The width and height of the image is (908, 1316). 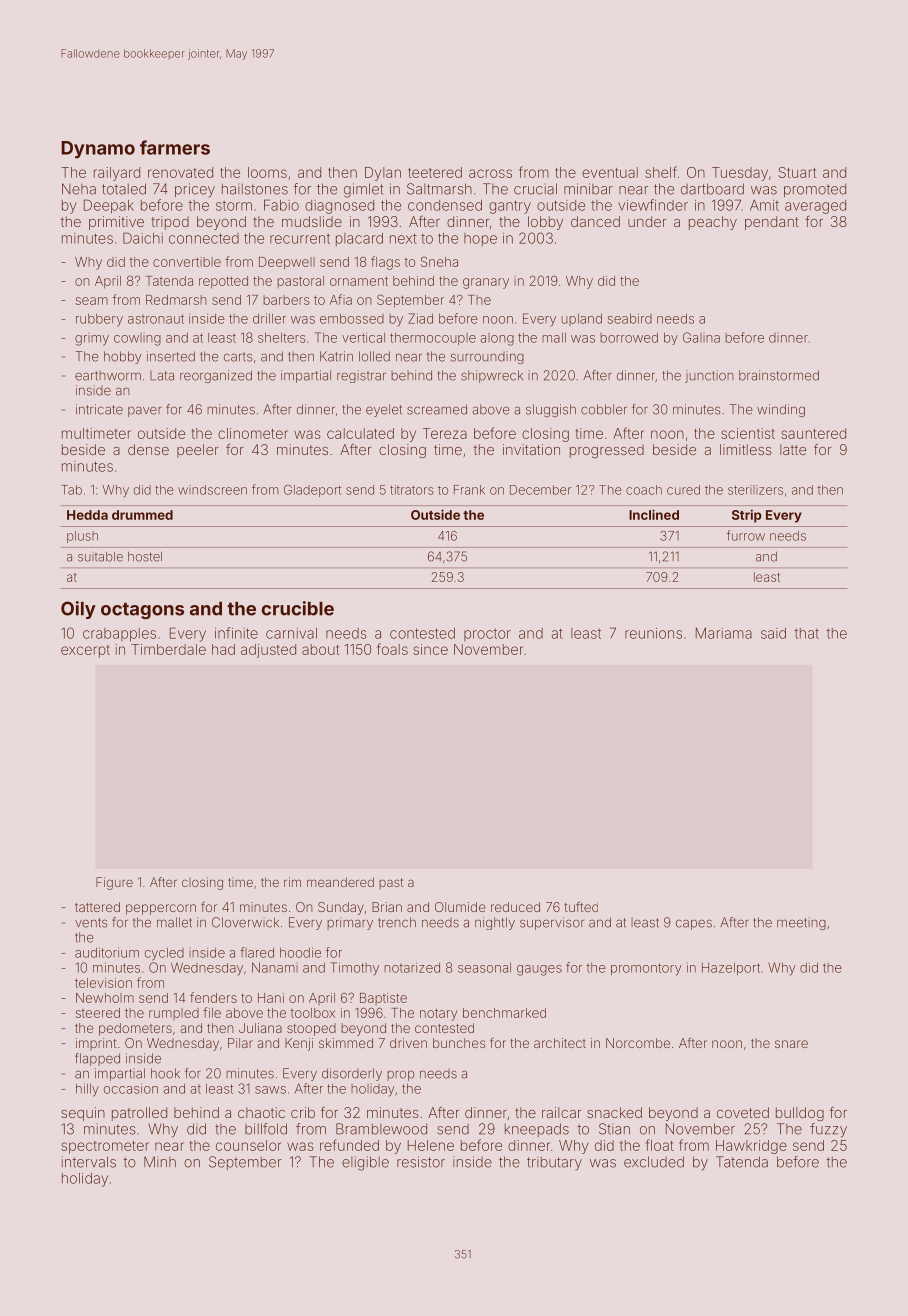 I want to click on intervals, so click(x=89, y=1162).
